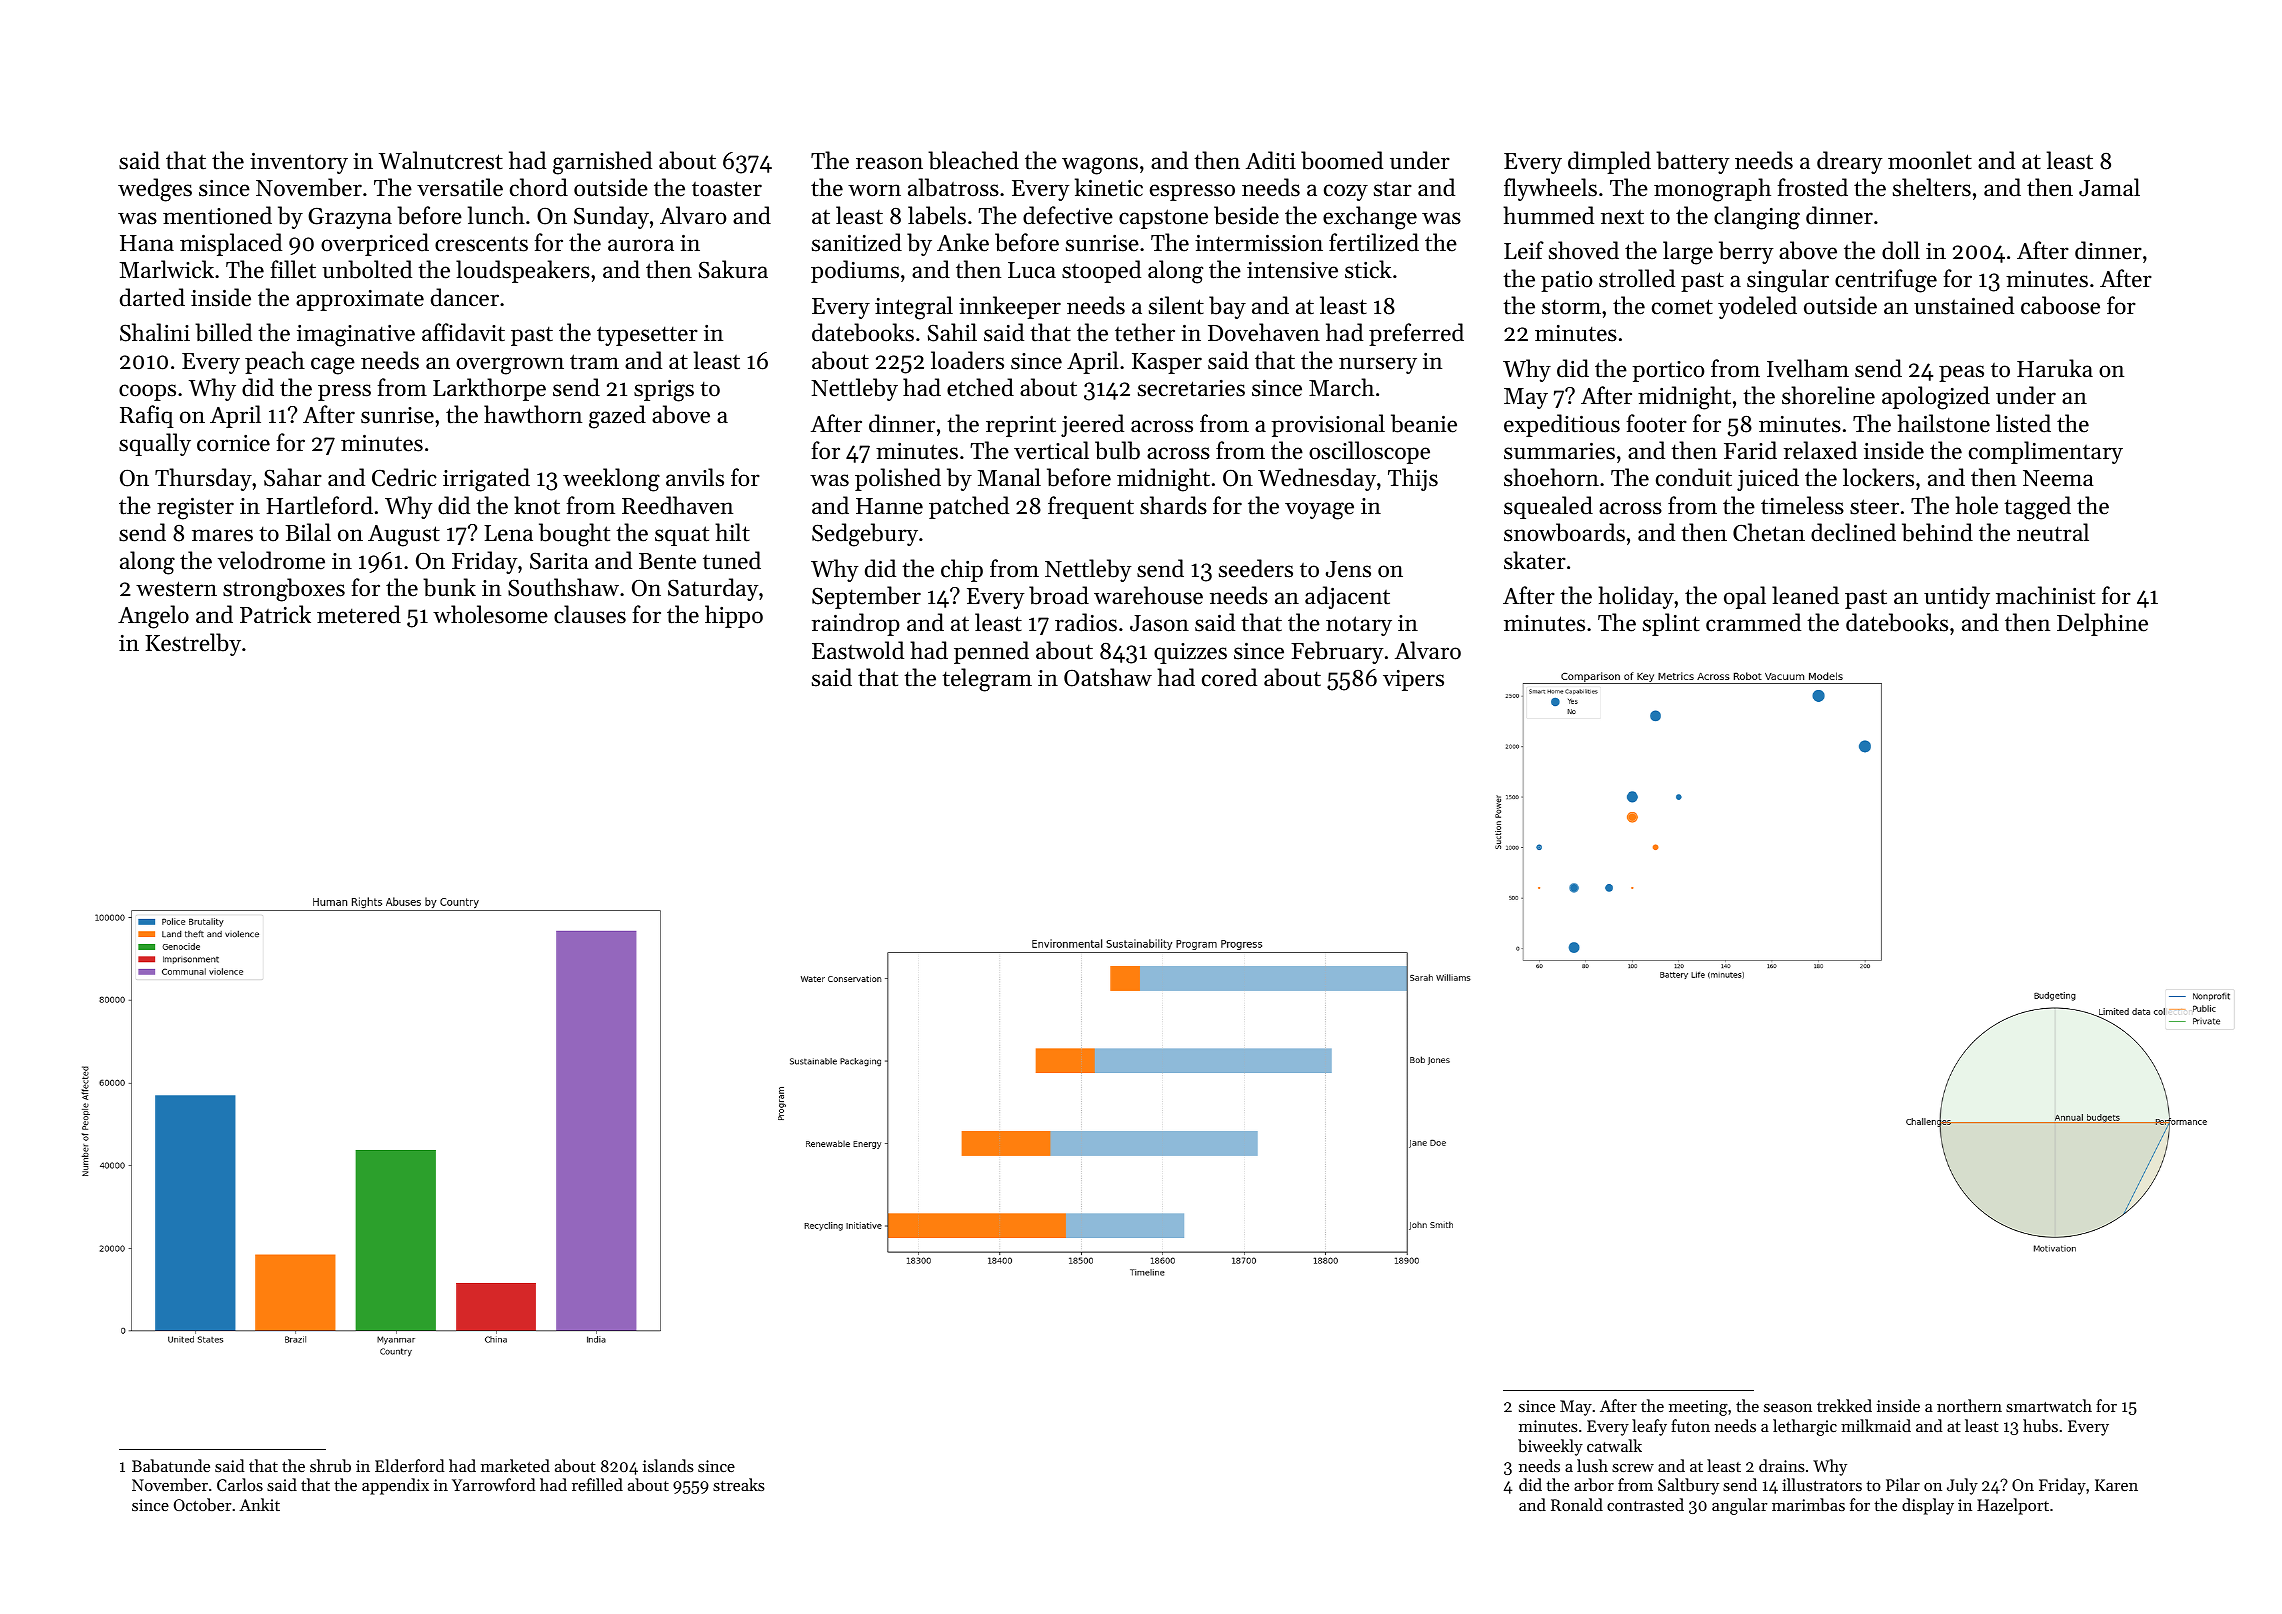 The image size is (2282, 1614). I want to click on monograph, so click(1712, 190).
